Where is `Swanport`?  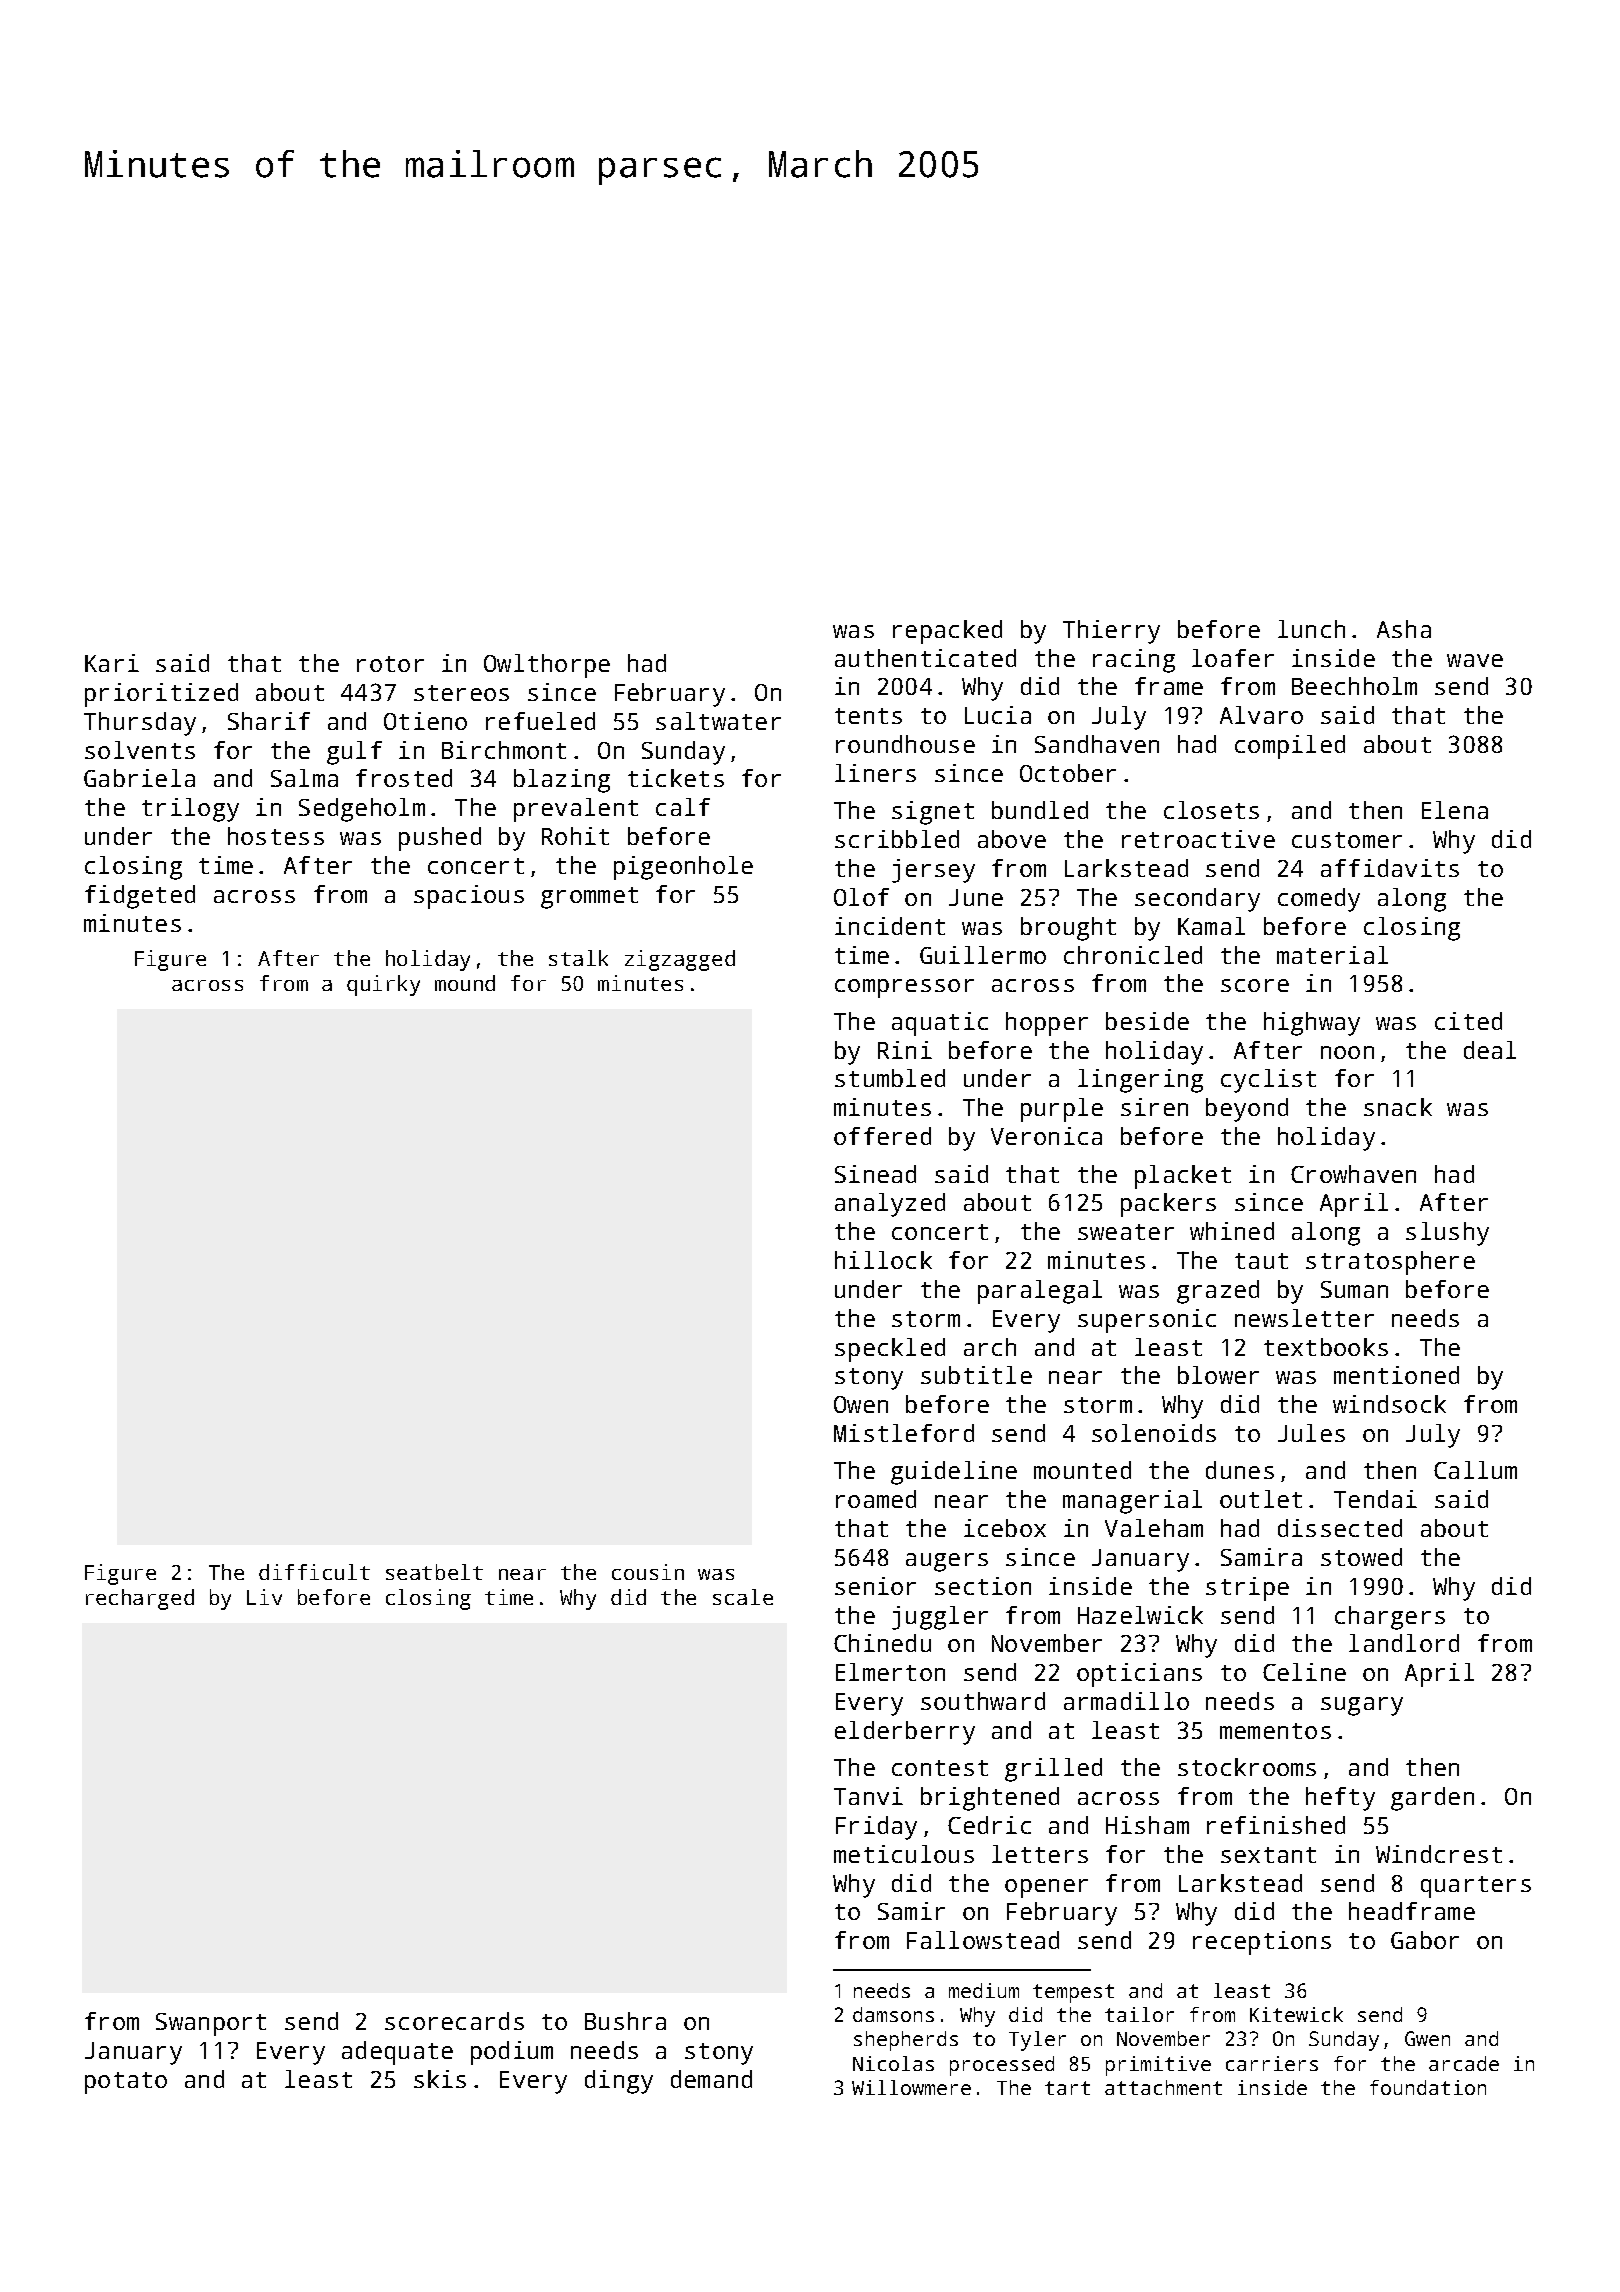
Swanport is located at coordinates (211, 2024).
